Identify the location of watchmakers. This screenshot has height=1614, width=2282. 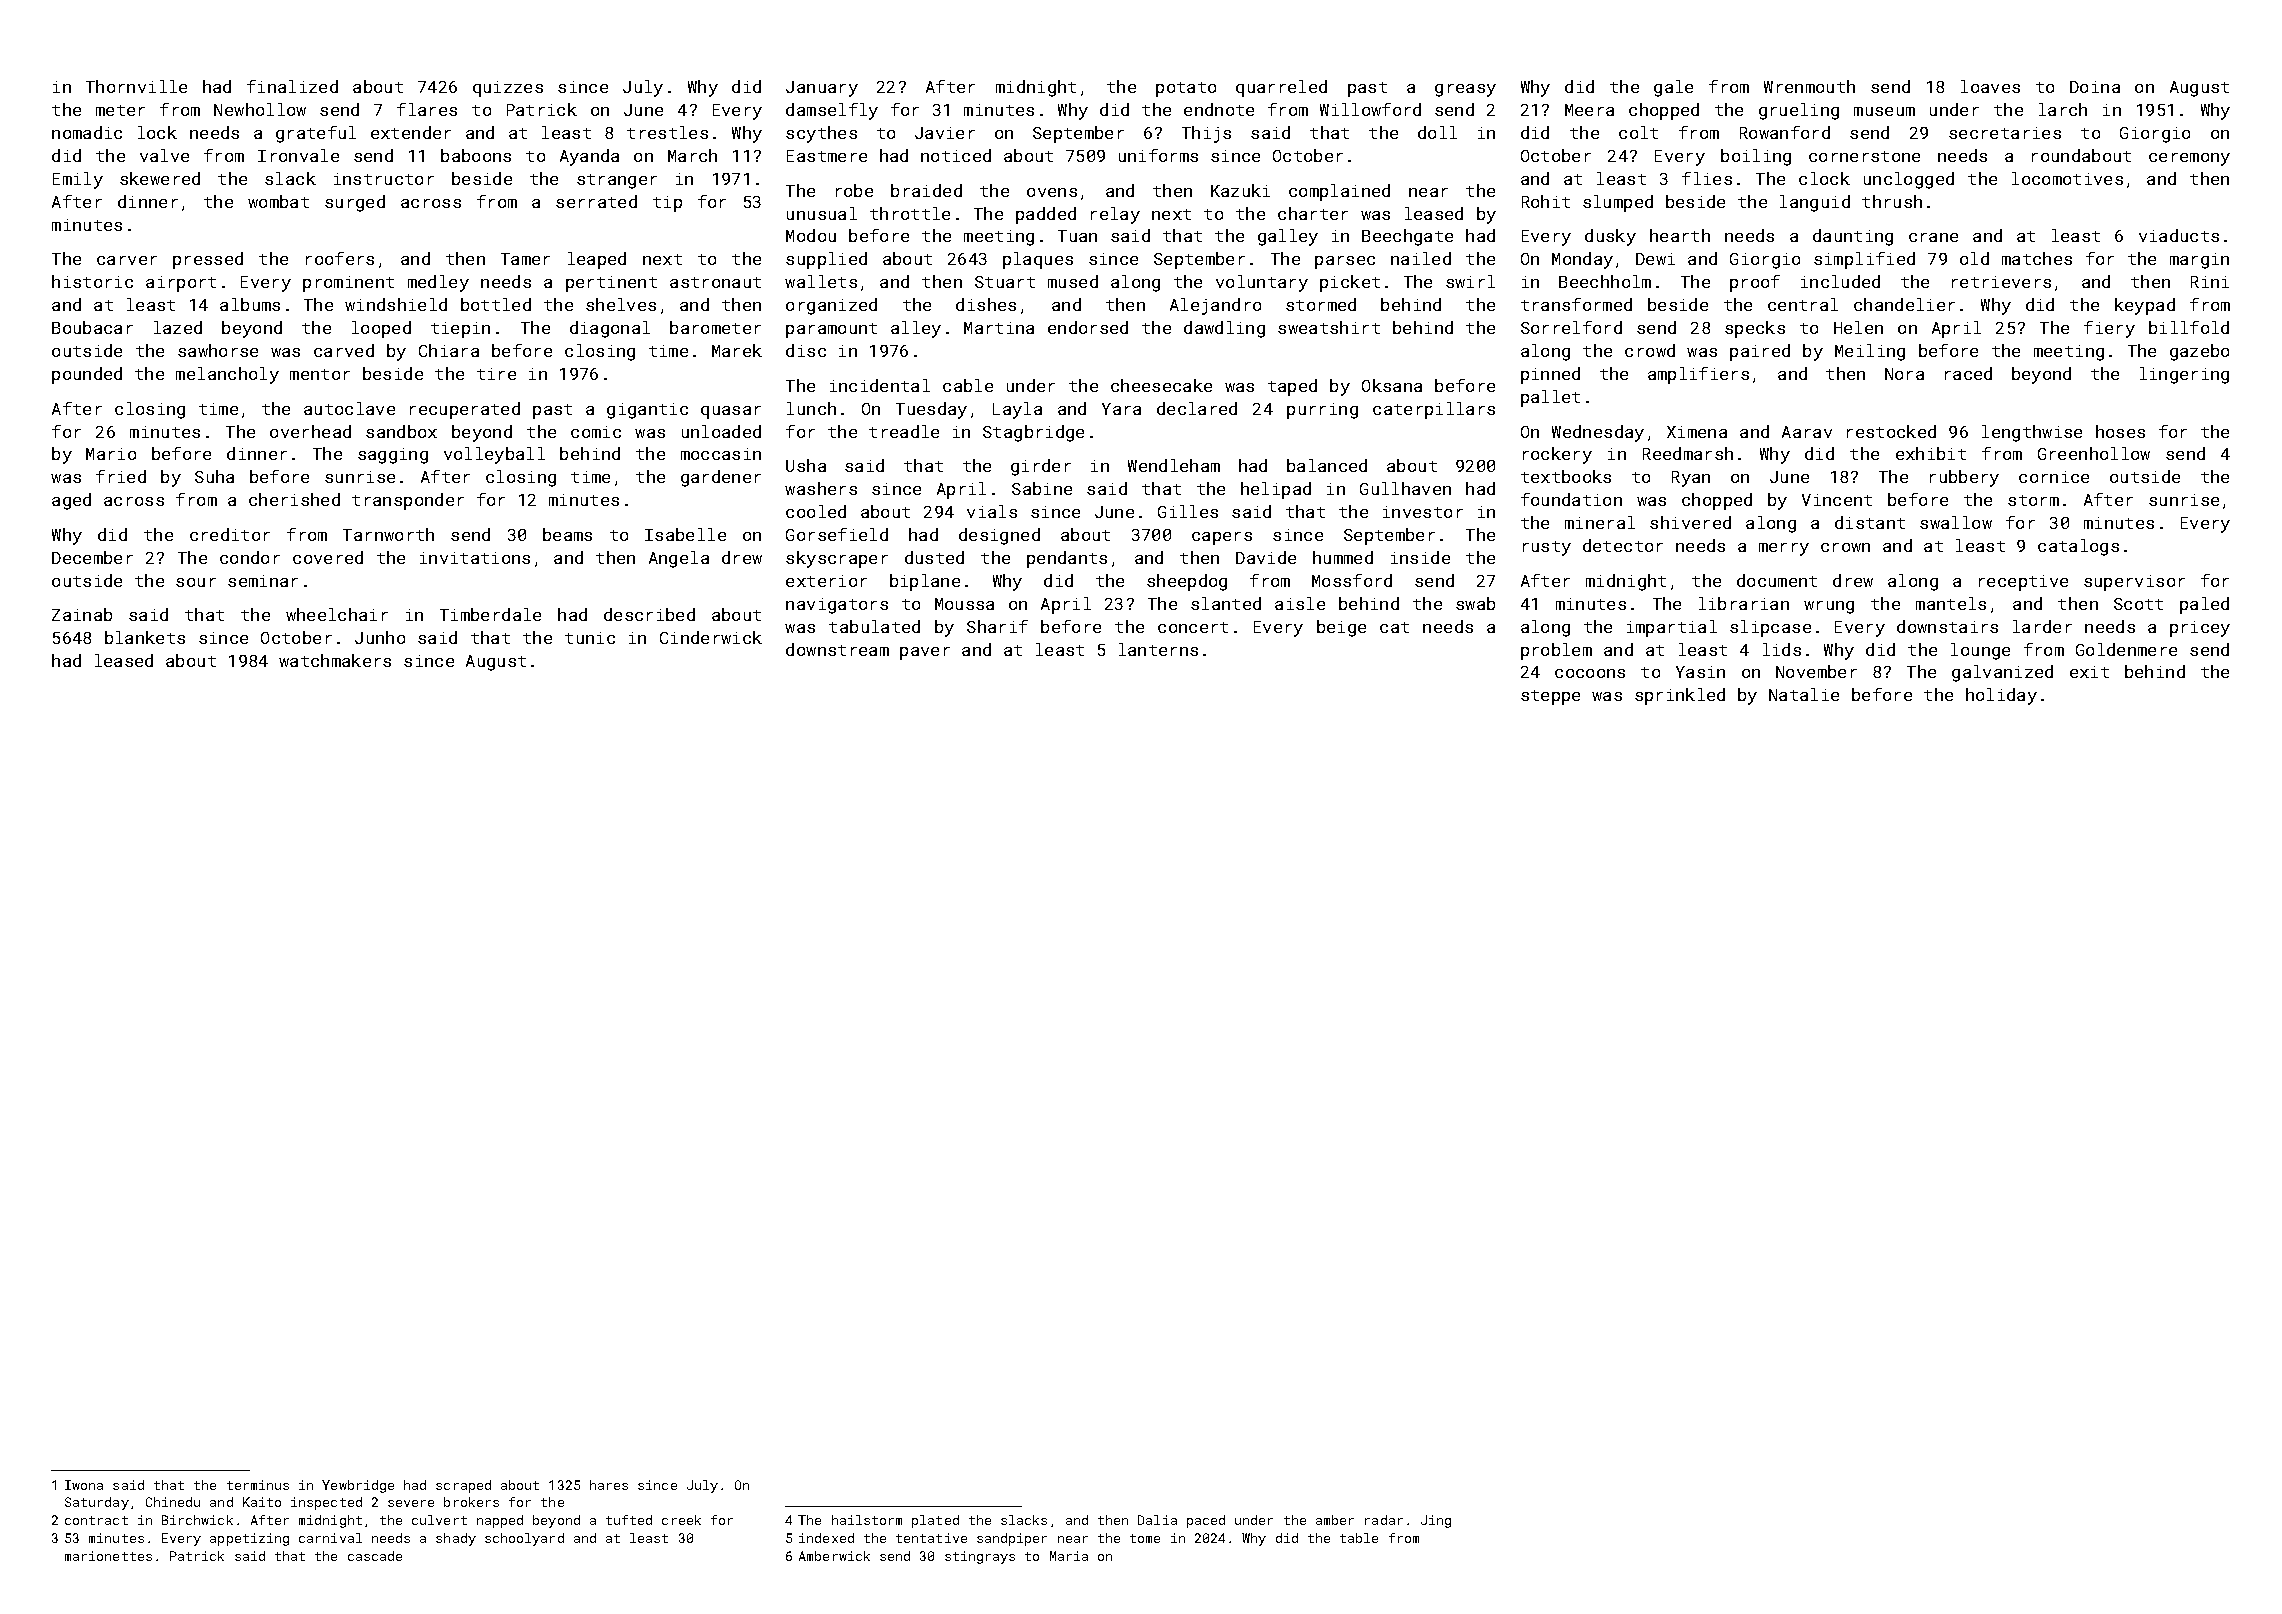
(335, 660).
